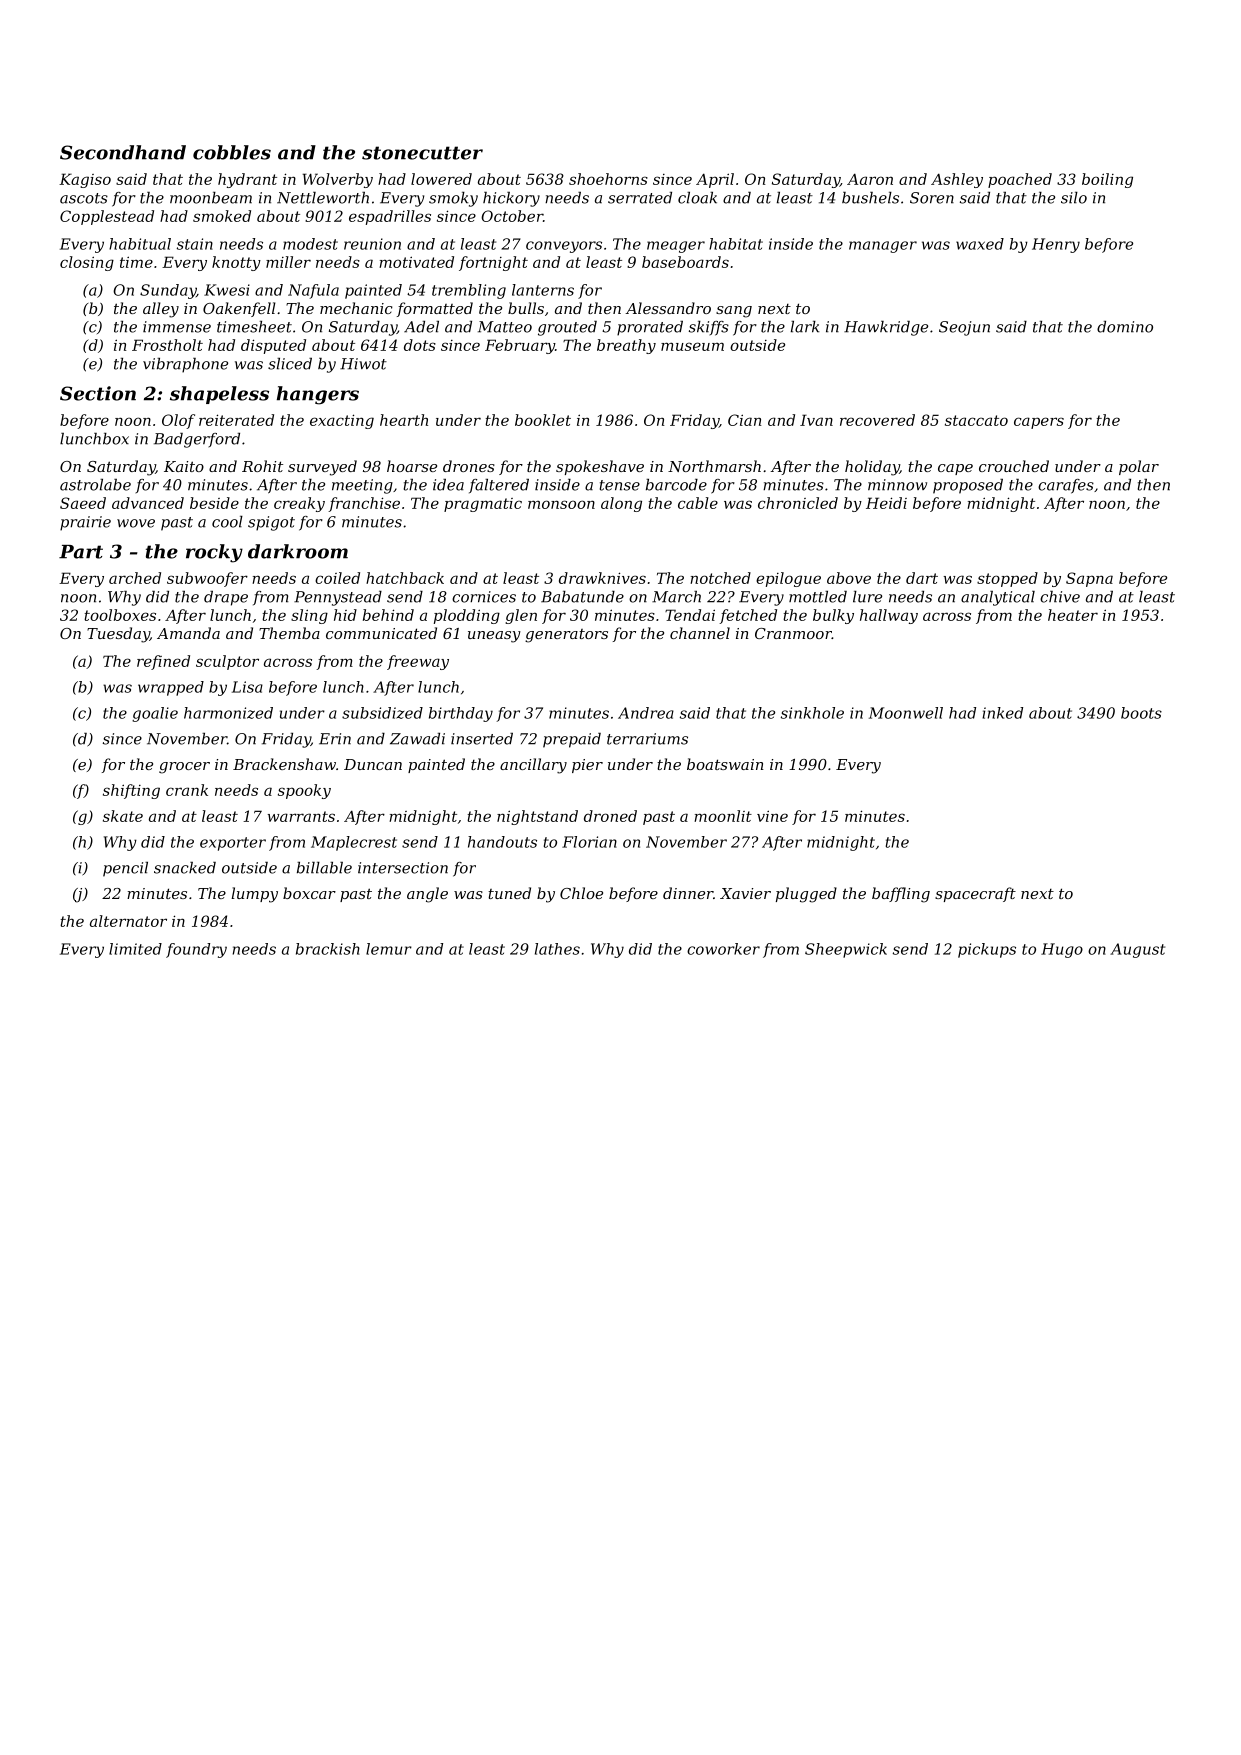 This screenshot has height=1755, width=1241. I want to click on domino, so click(1125, 327).
